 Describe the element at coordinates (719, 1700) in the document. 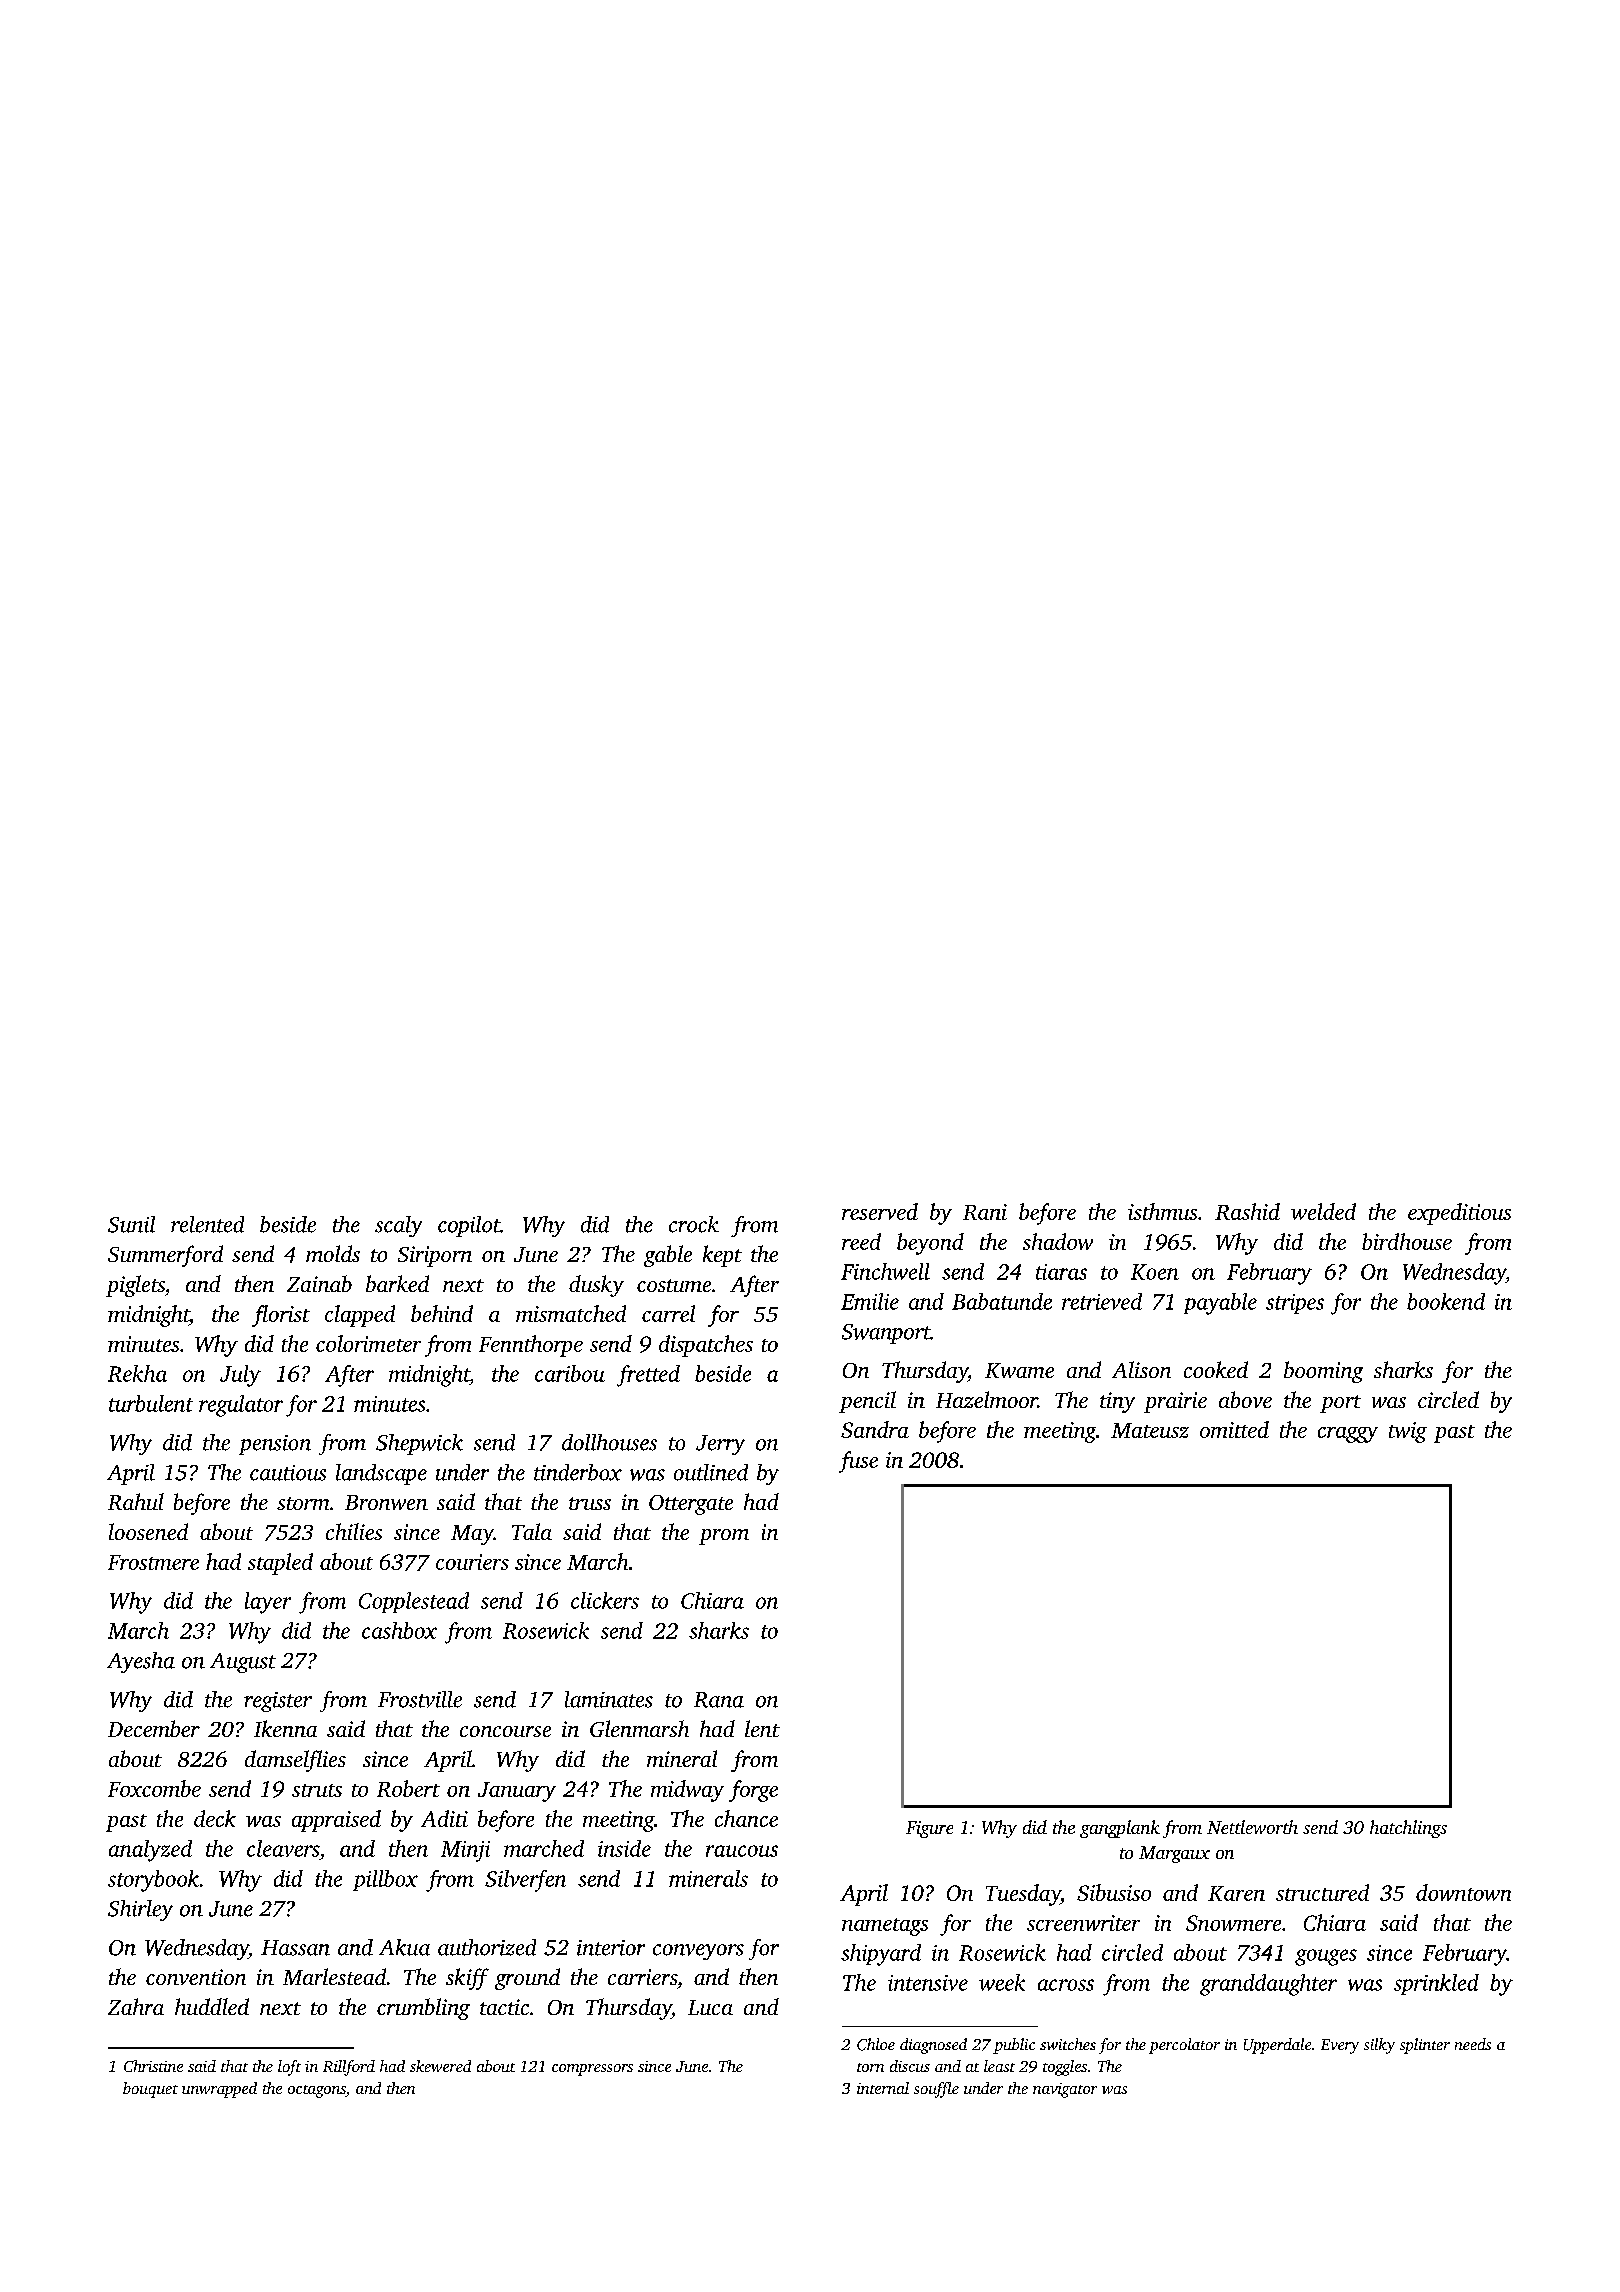

I see `Rana` at that location.
